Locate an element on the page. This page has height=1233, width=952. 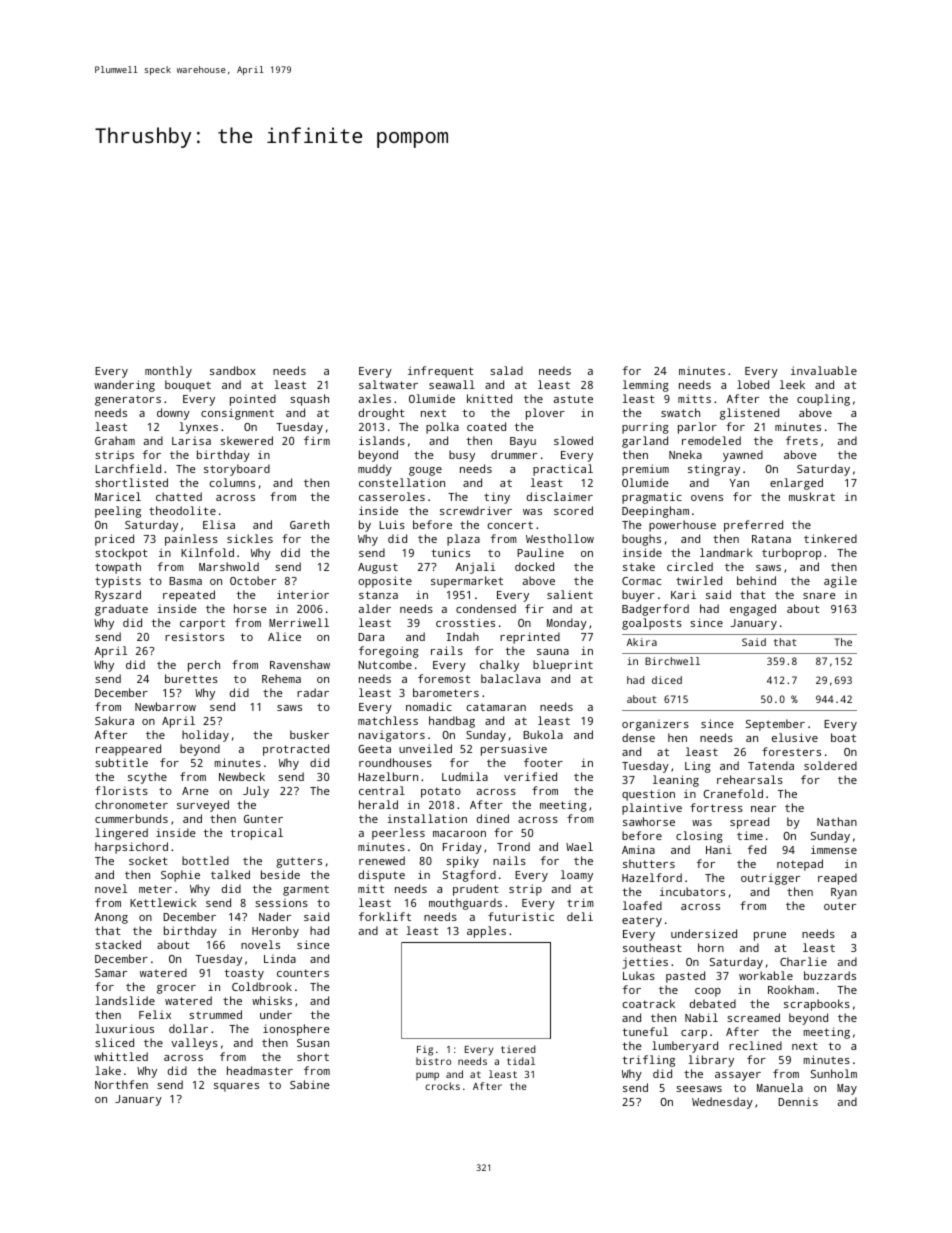
Wednesday is located at coordinates (722, 1103).
